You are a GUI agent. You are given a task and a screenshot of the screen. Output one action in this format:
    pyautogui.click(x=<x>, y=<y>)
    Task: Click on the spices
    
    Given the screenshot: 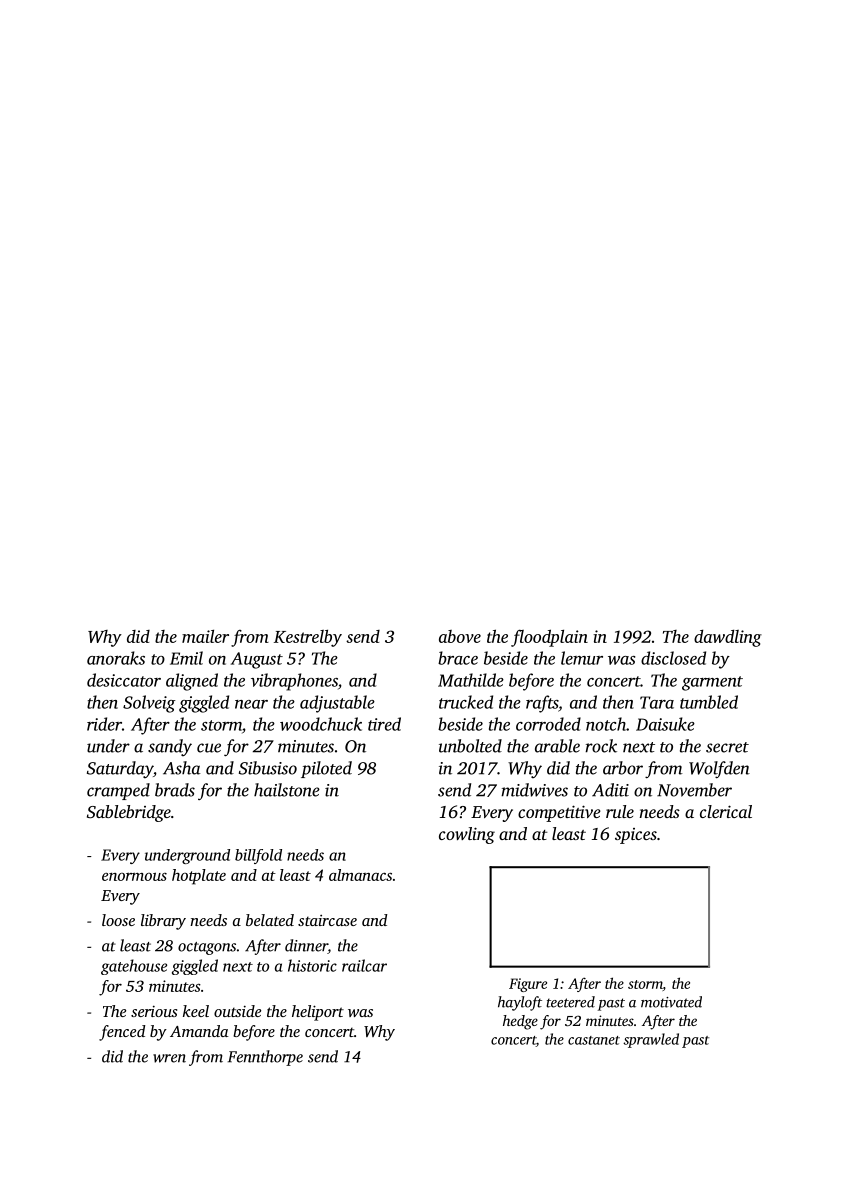 What is the action you would take?
    pyautogui.click(x=636, y=836)
